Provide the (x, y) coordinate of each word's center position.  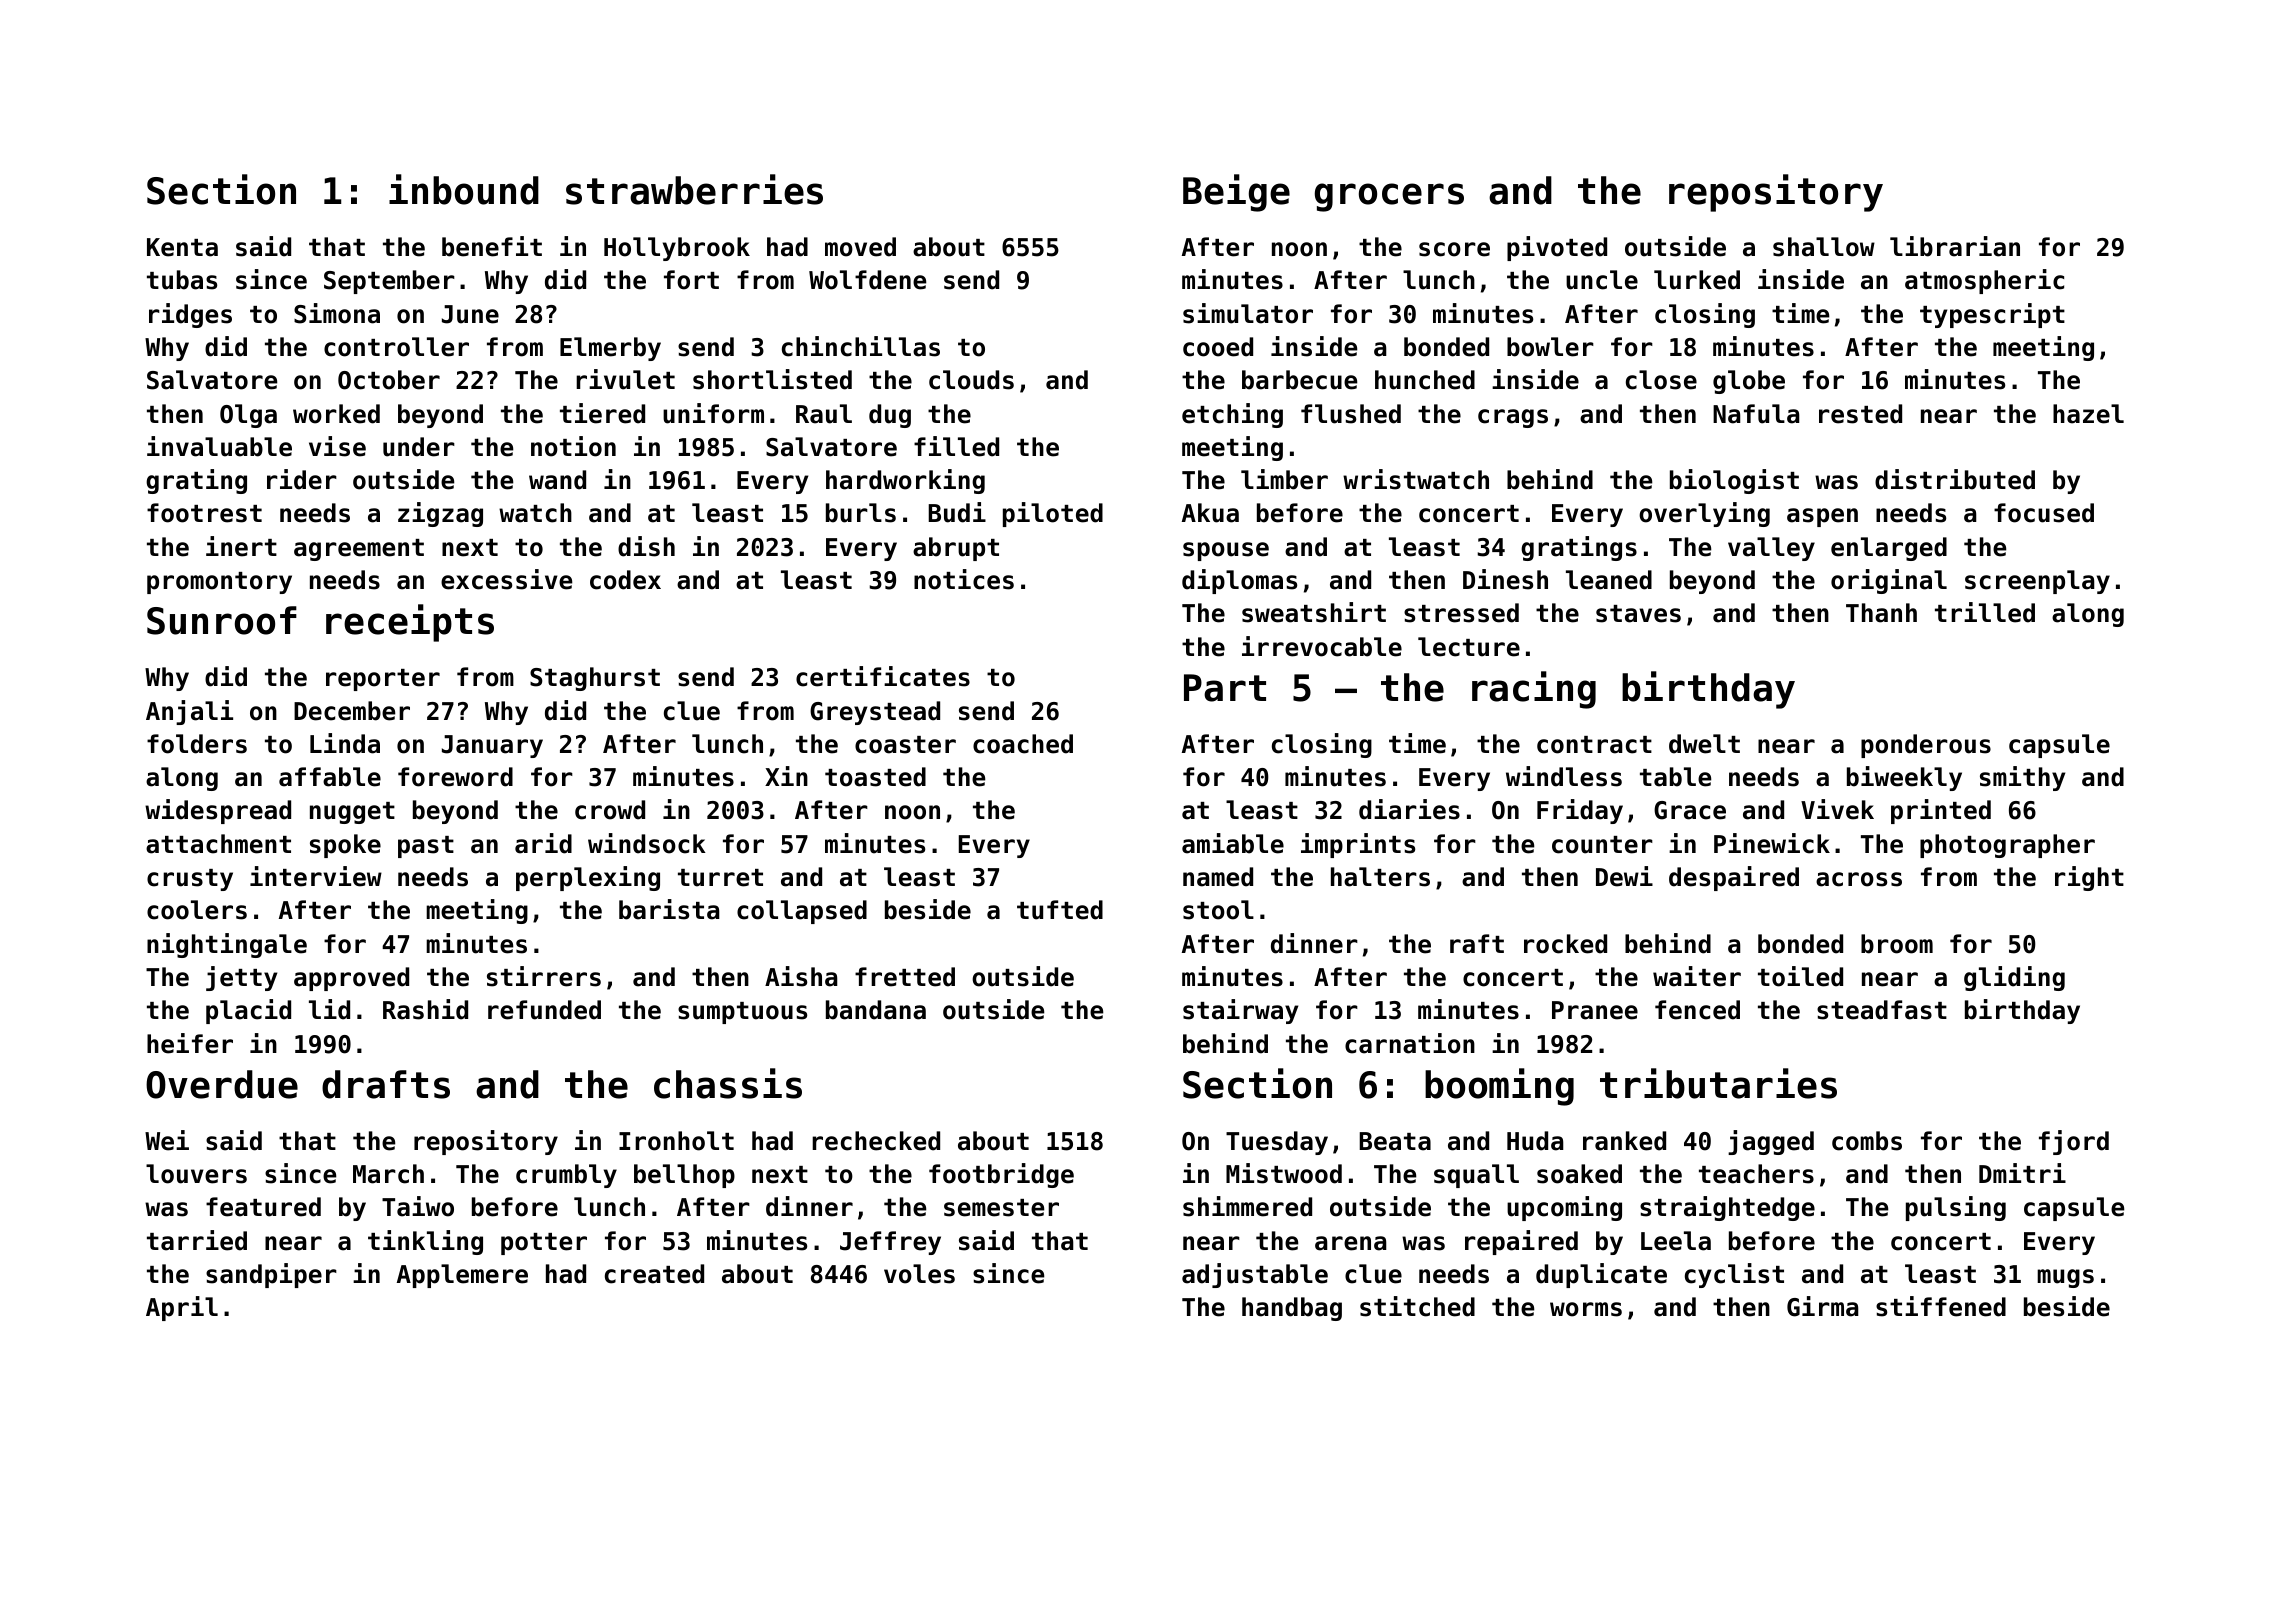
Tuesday (1277, 1143)
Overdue (222, 1084)
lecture (1469, 647)
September (389, 282)
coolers (197, 910)
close (1661, 380)
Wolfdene (867, 280)
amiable (1233, 843)
